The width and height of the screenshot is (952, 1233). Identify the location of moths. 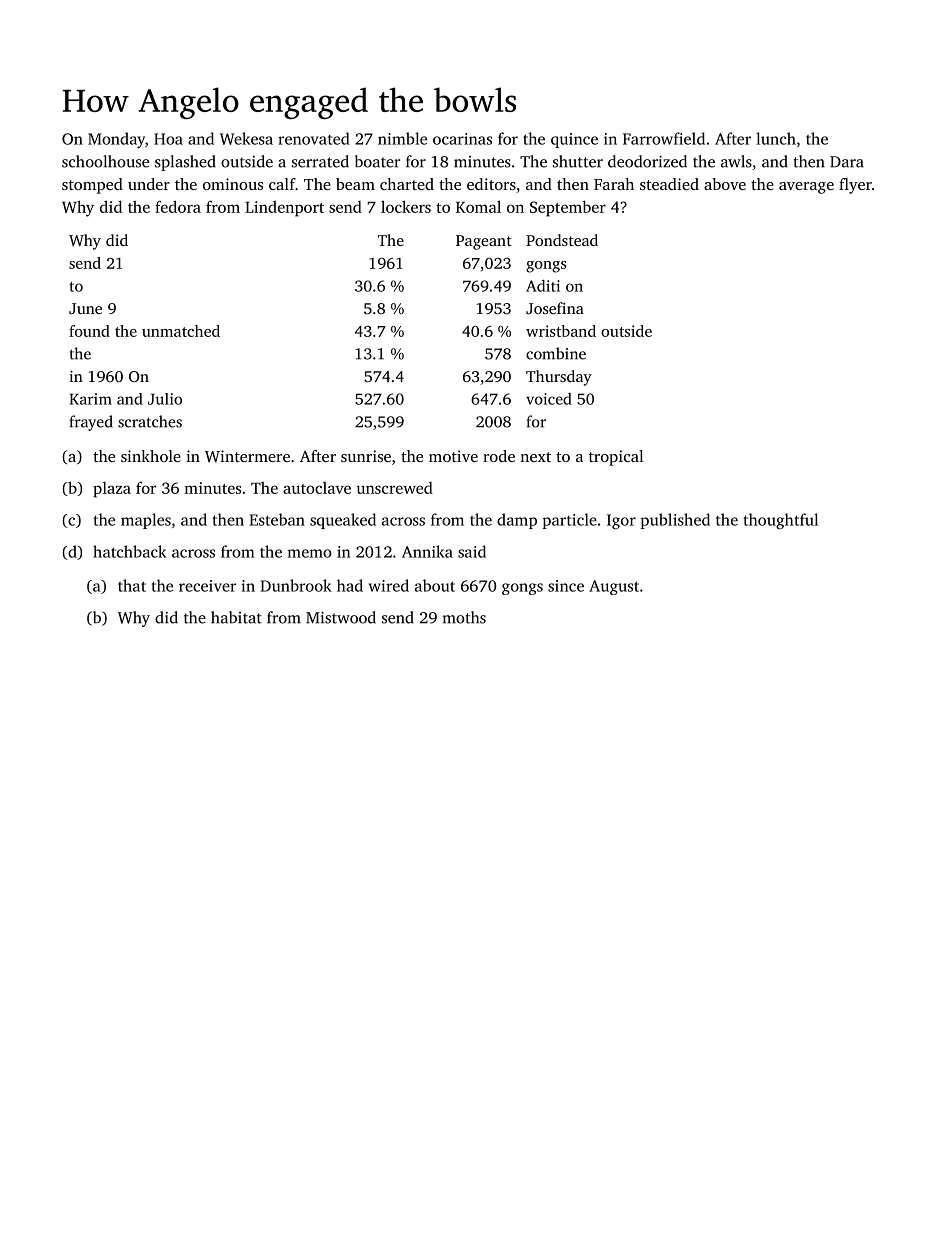
(464, 617).
